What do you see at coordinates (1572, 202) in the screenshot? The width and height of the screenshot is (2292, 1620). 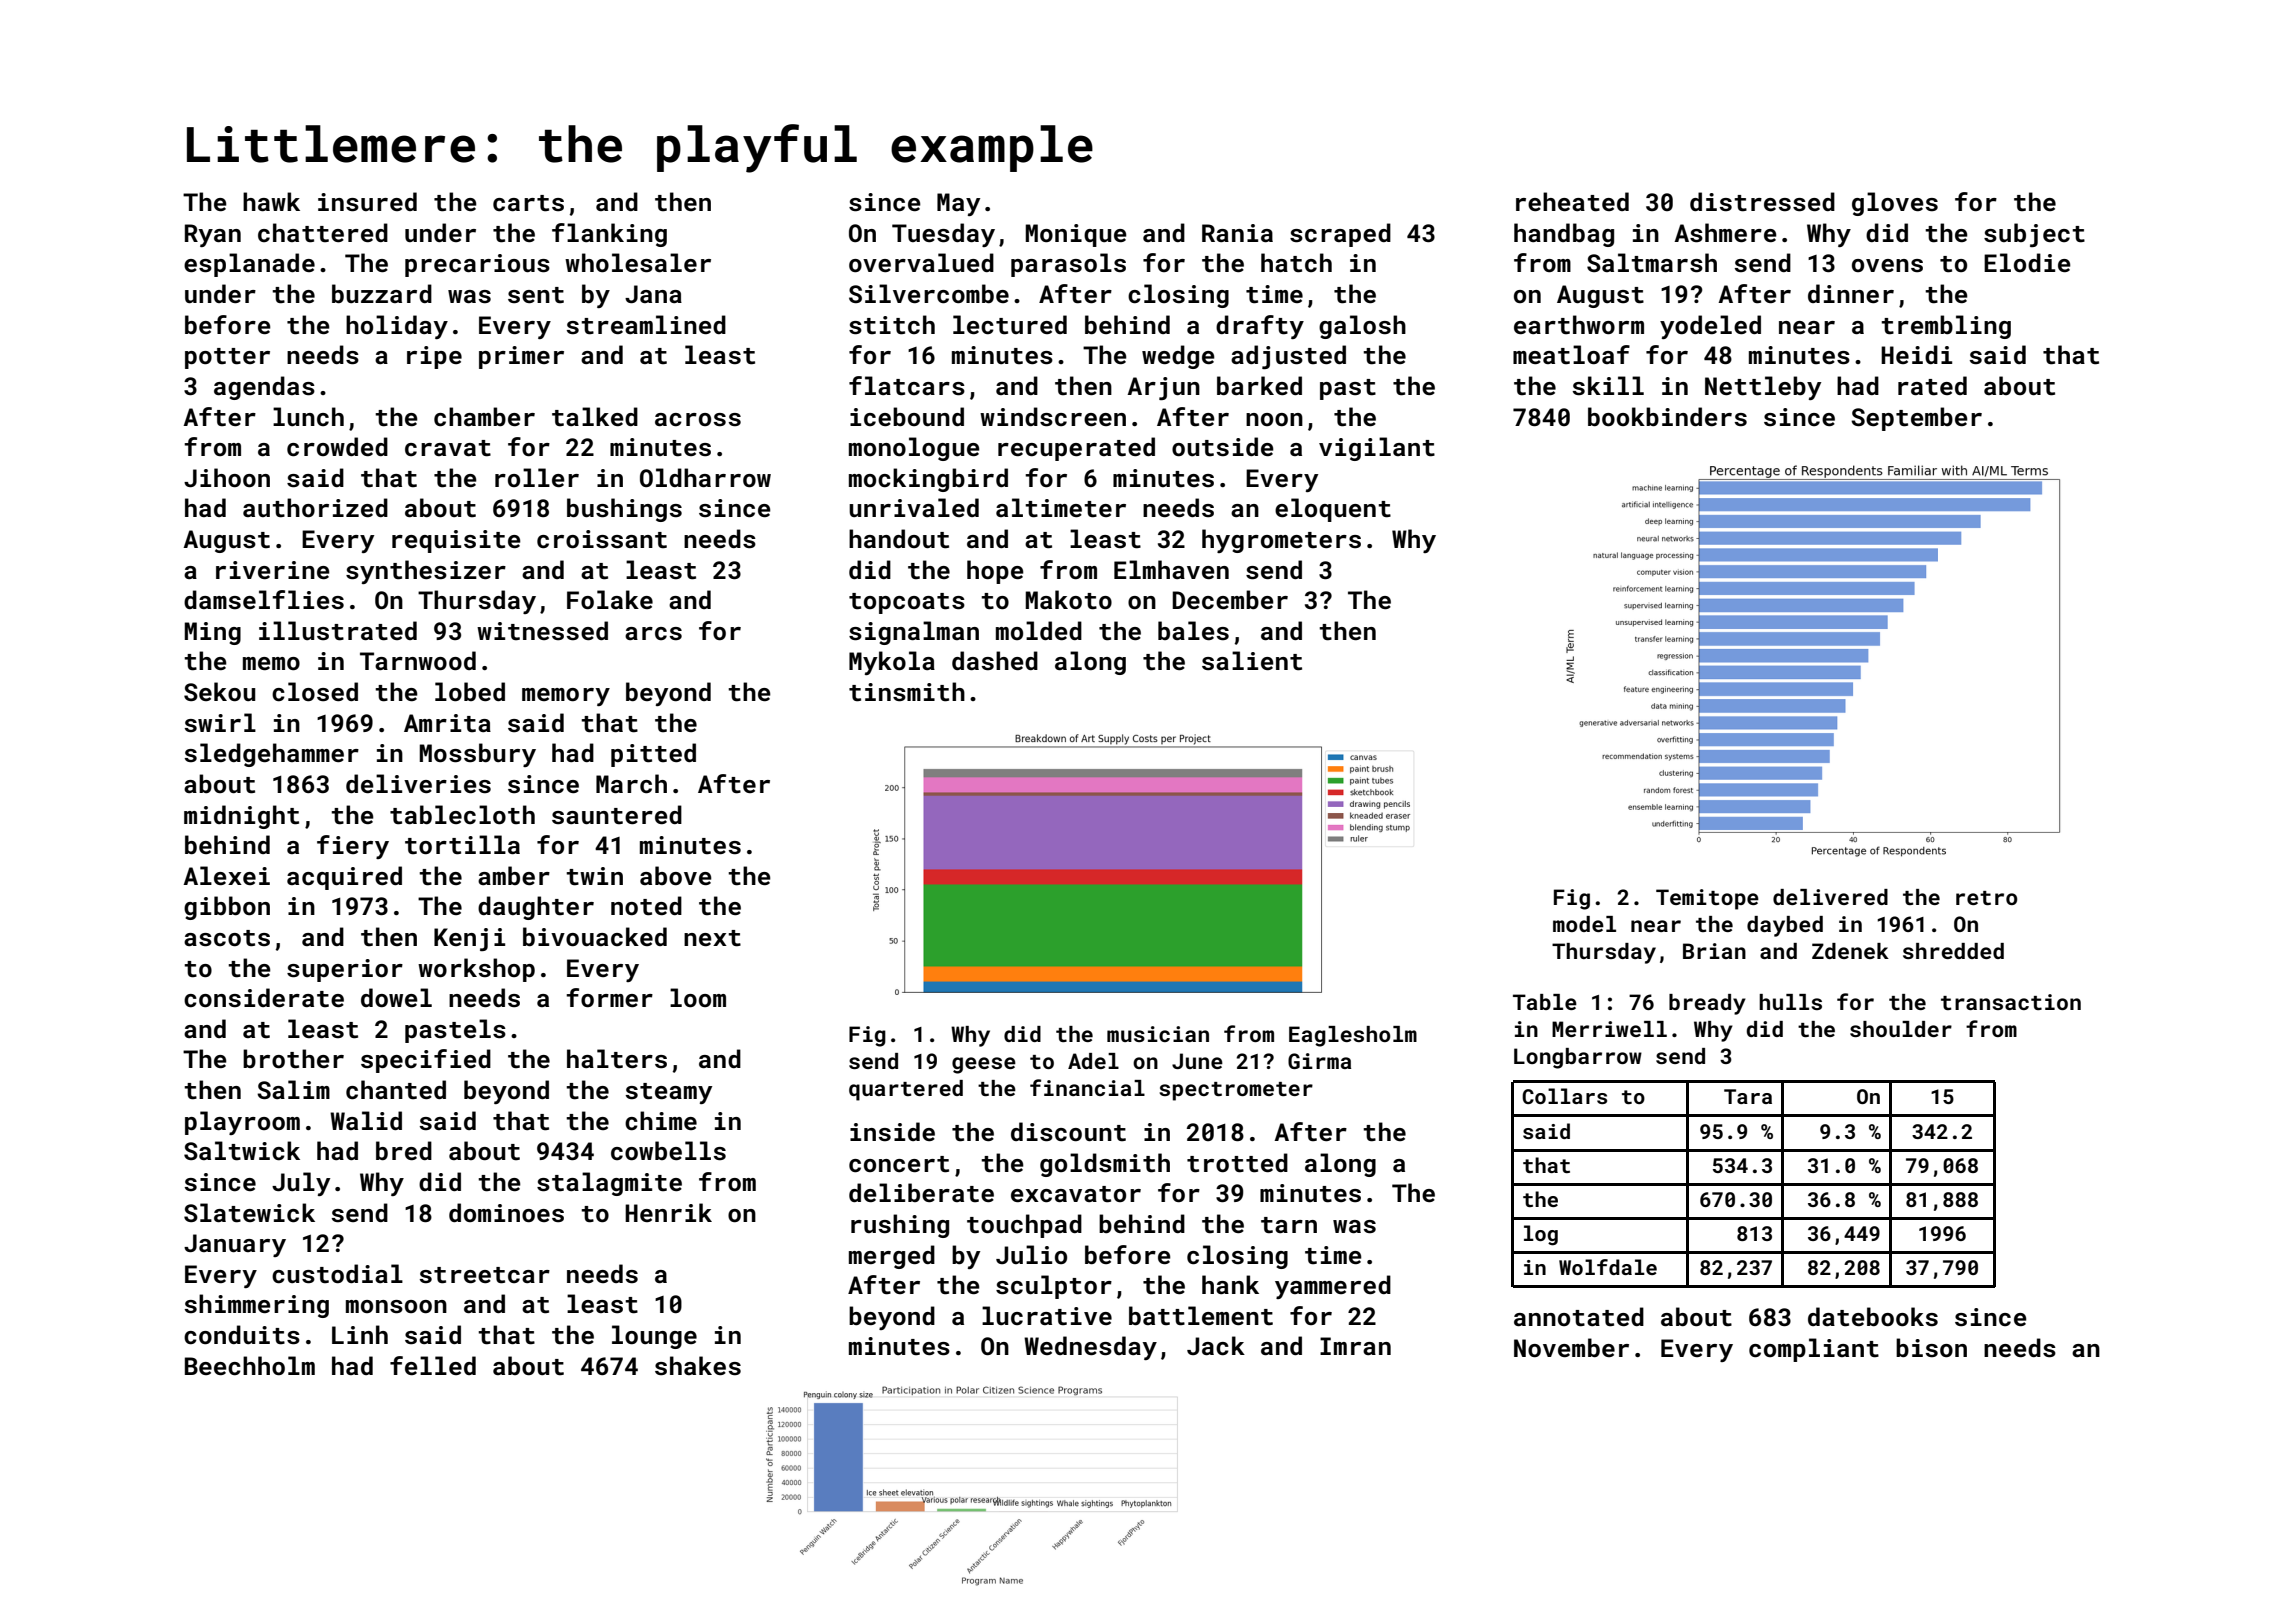 I see `reheated` at bounding box center [1572, 202].
